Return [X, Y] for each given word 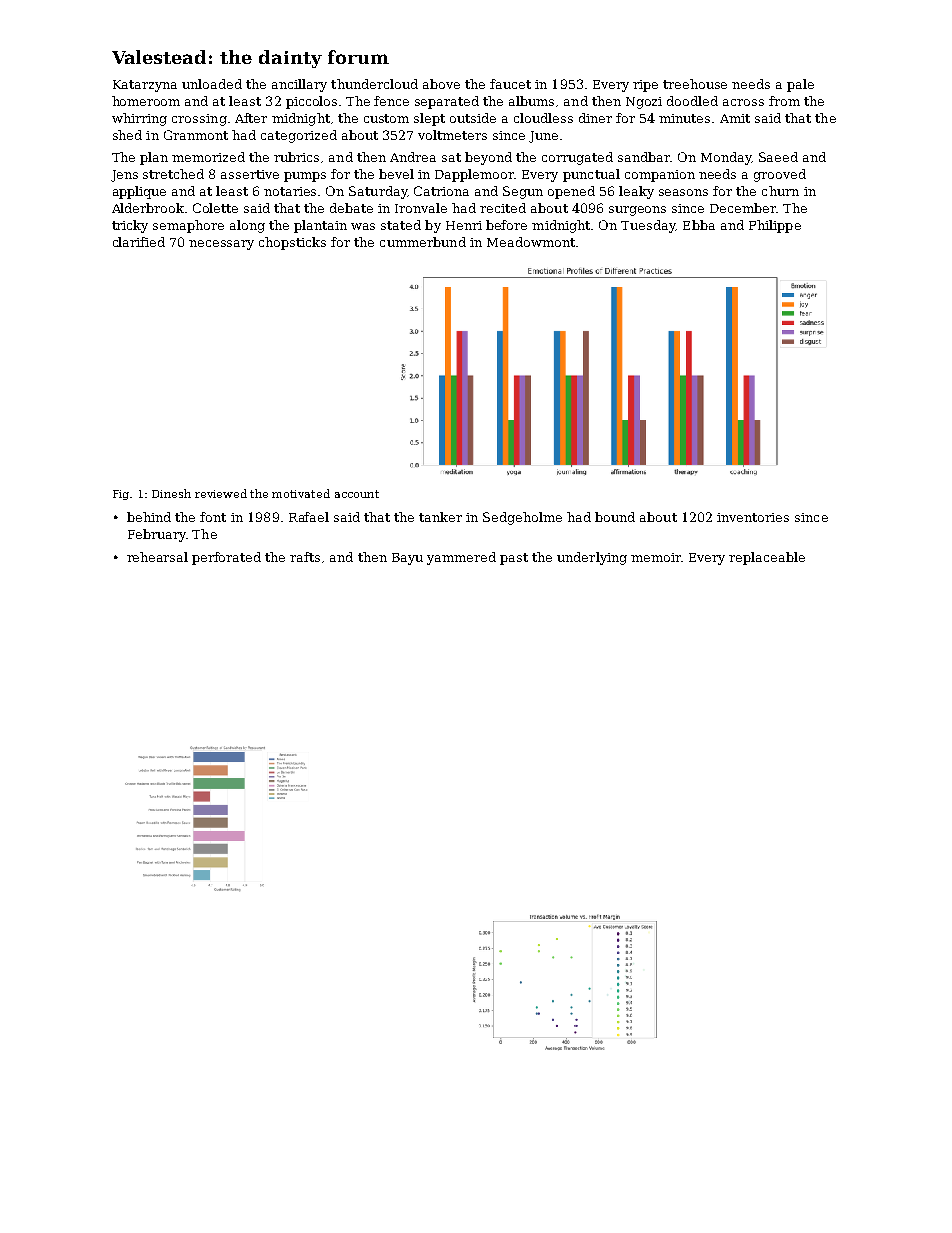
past [514, 559]
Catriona [441, 191]
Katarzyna [145, 86]
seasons [683, 192]
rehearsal [157, 557]
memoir [656, 557]
